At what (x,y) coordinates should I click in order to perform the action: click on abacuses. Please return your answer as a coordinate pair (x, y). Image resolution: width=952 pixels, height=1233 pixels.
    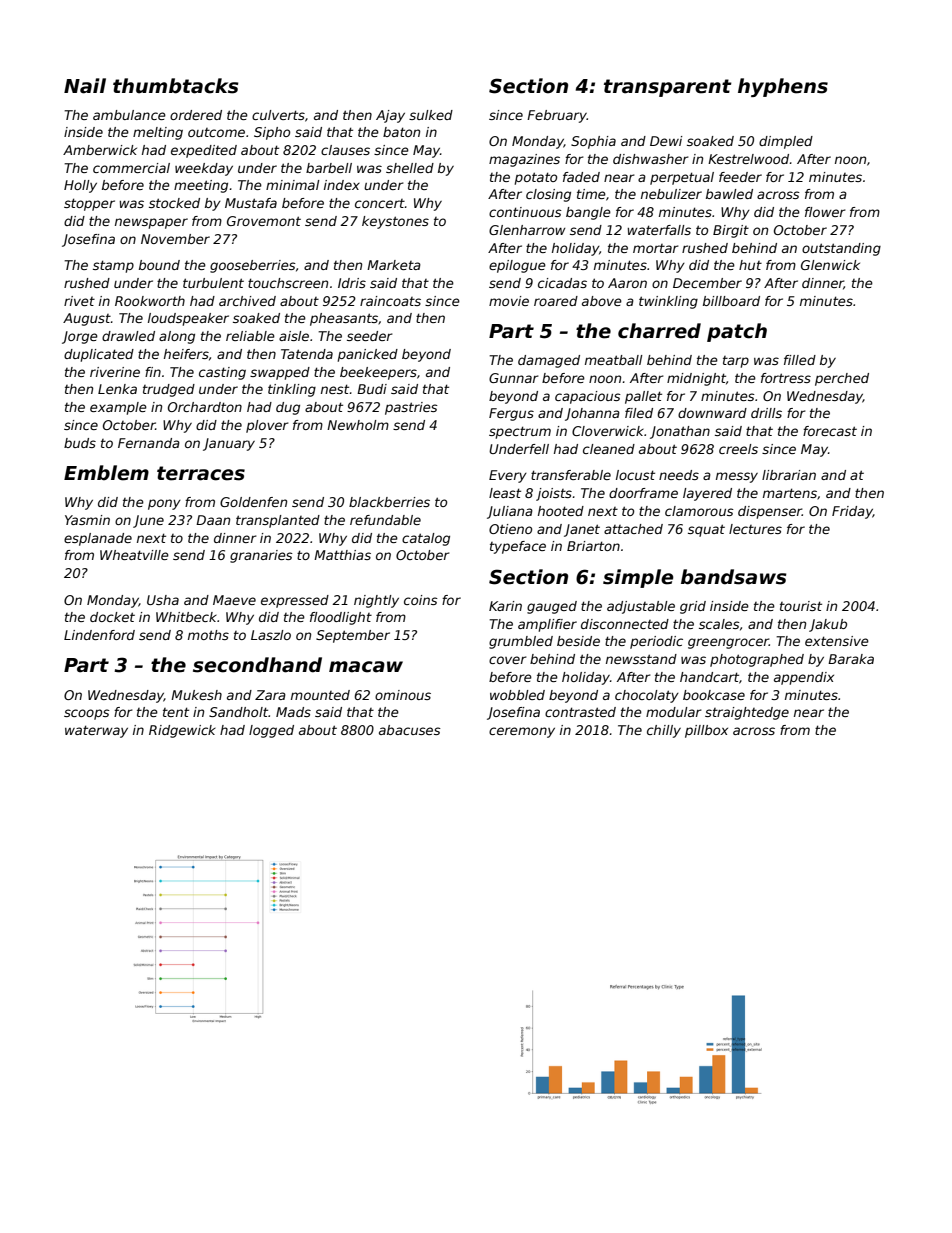
    Looking at the image, I should click on (410, 730).
